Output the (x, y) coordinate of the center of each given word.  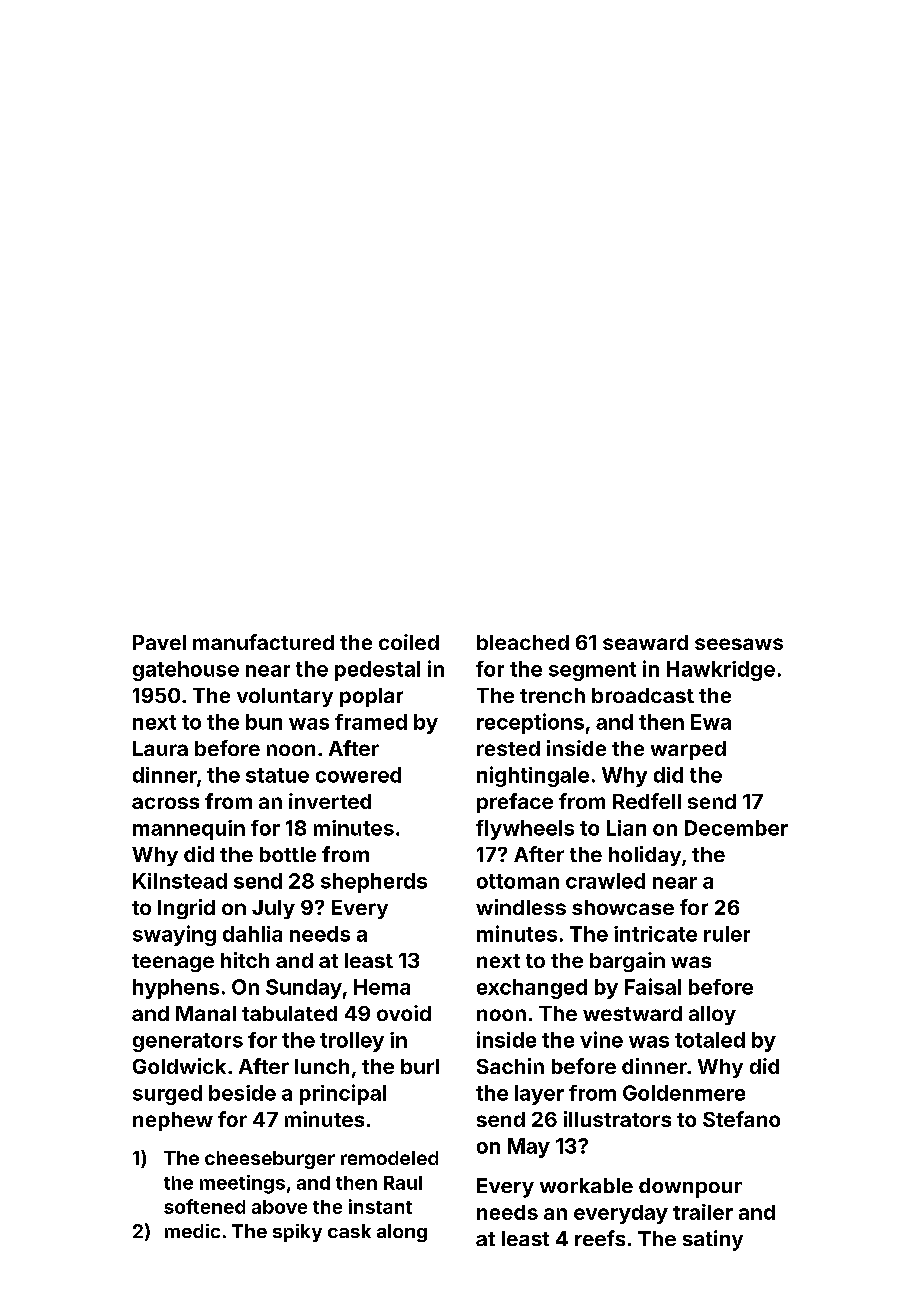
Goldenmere (684, 1093)
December (736, 828)
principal (343, 1094)
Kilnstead (180, 881)
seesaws (739, 644)
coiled (409, 642)
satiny (713, 1240)
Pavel (159, 642)
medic (192, 1231)
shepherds (374, 883)
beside (242, 1093)
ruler (727, 934)
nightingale (533, 776)
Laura (160, 748)
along (402, 1233)
